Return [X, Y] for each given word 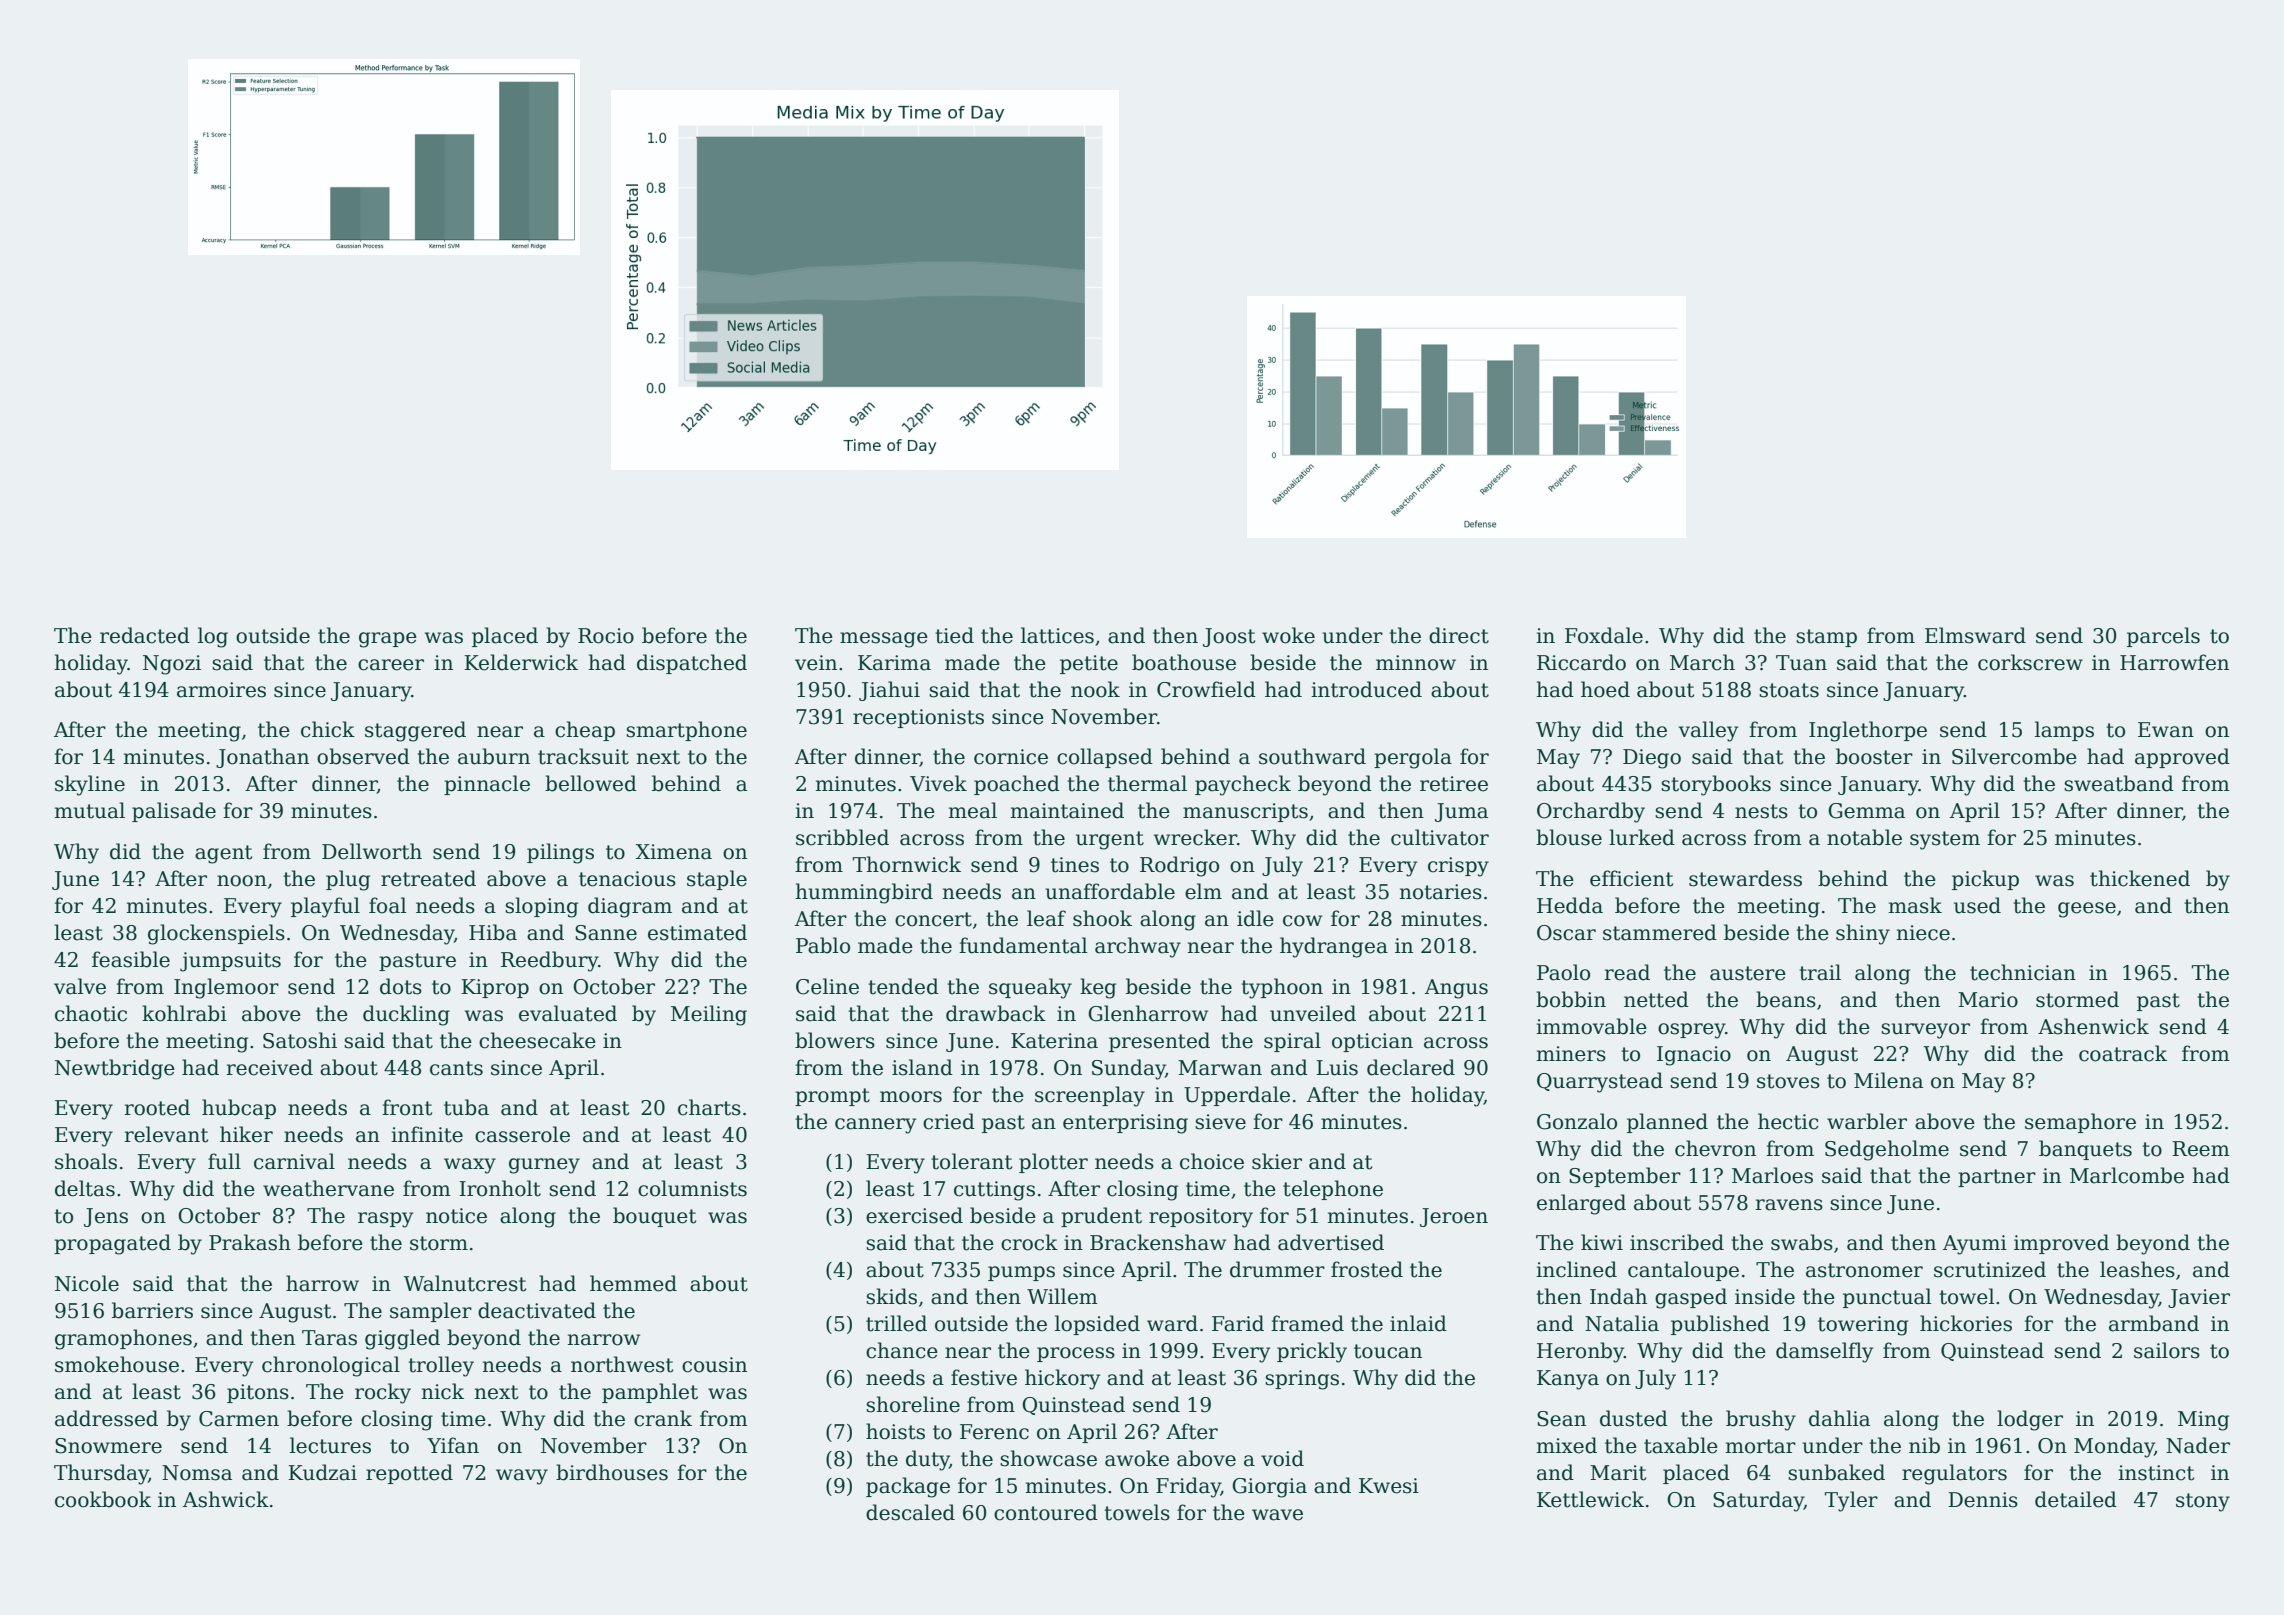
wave [1277, 1515]
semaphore [2080, 1123]
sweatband [2119, 783]
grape [388, 640]
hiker [246, 1134]
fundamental [1023, 945]
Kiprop [495, 988]
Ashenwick [2093, 1026]
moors [911, 1097]
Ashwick [226, 1499]
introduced [1366, 689]
